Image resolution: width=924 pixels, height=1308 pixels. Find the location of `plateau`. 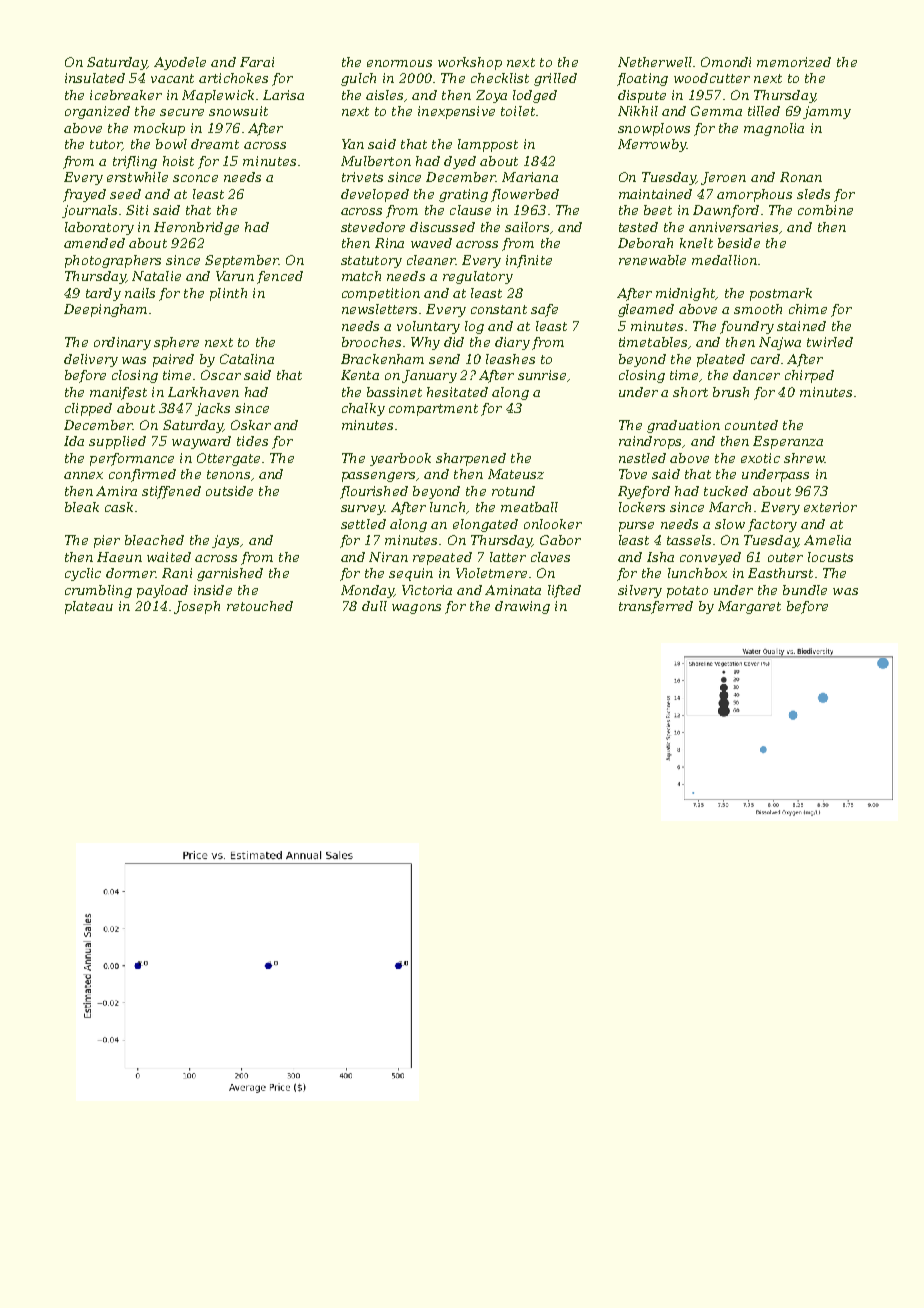

plateau is located at coordinates (89, 607).
